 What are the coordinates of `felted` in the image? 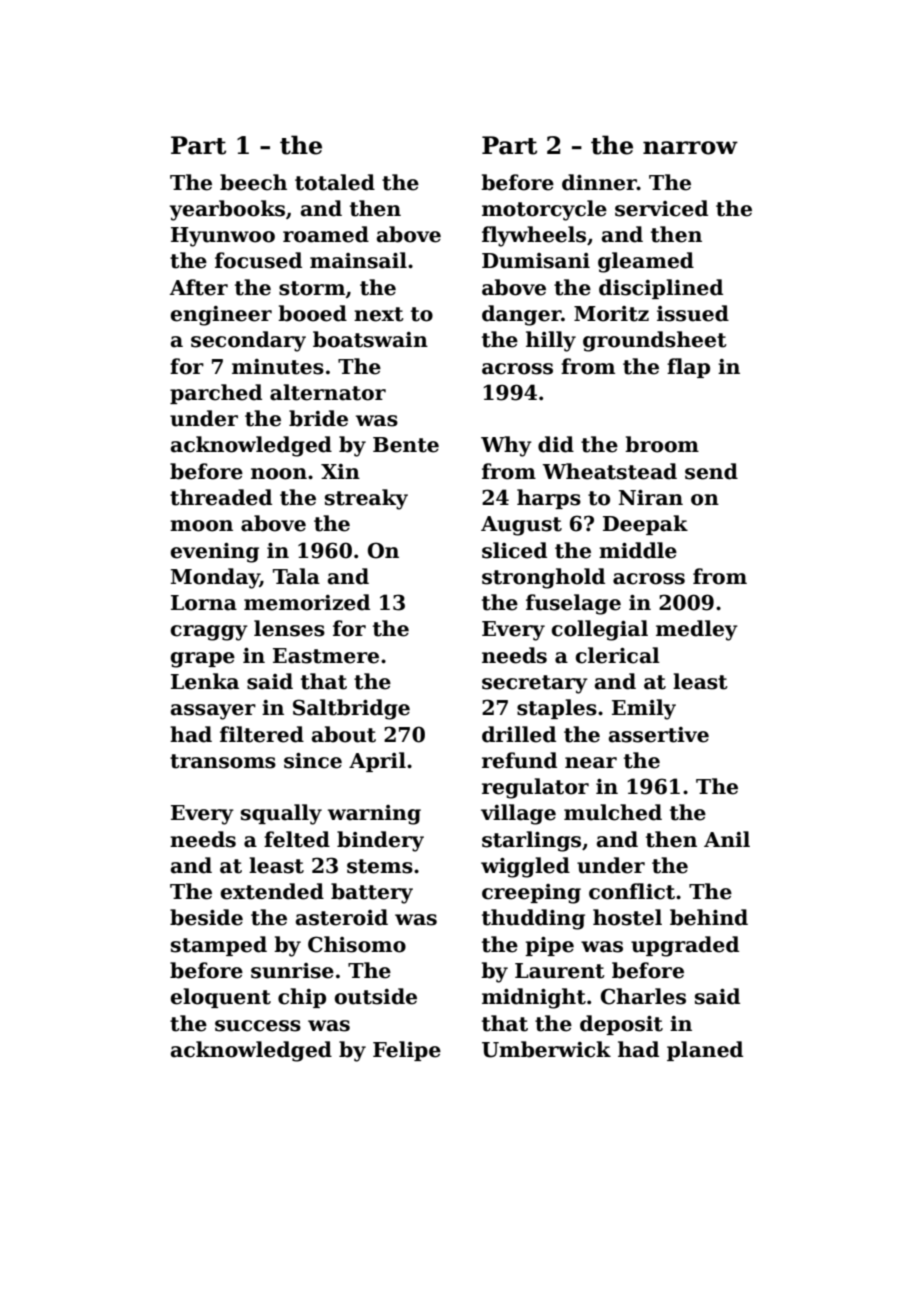 It's located at (297, 839).
